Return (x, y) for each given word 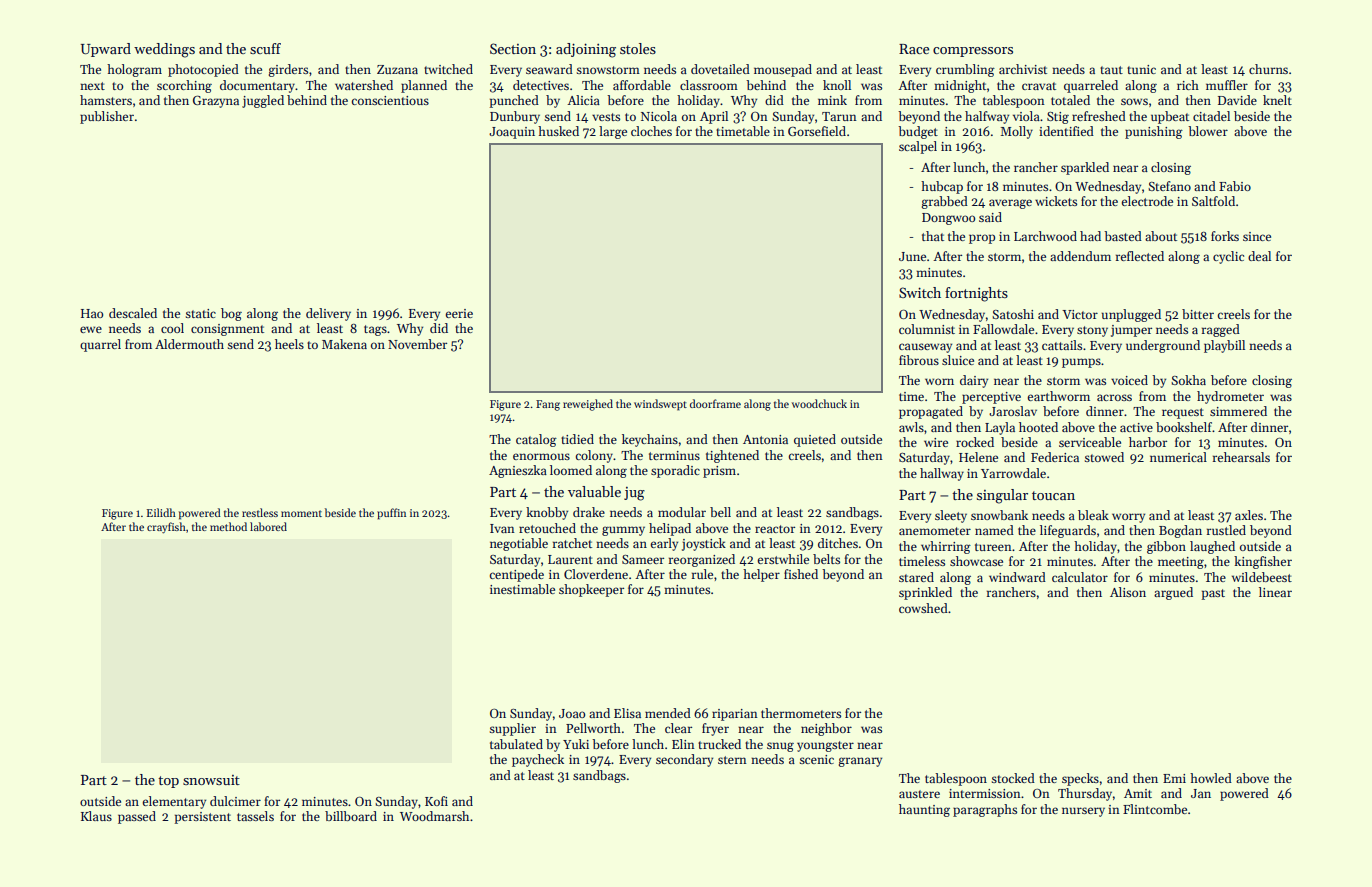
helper (761, 575)
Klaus (96, 816)
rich (1188, 85)
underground (1163, 346)
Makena (344, 344)
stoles (638, 48)
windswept (660, 405)
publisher (107, 117)
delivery (328, 314)
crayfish (166, 528)
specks (1080, 779)
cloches (651, 131)
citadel (1211, 116)
